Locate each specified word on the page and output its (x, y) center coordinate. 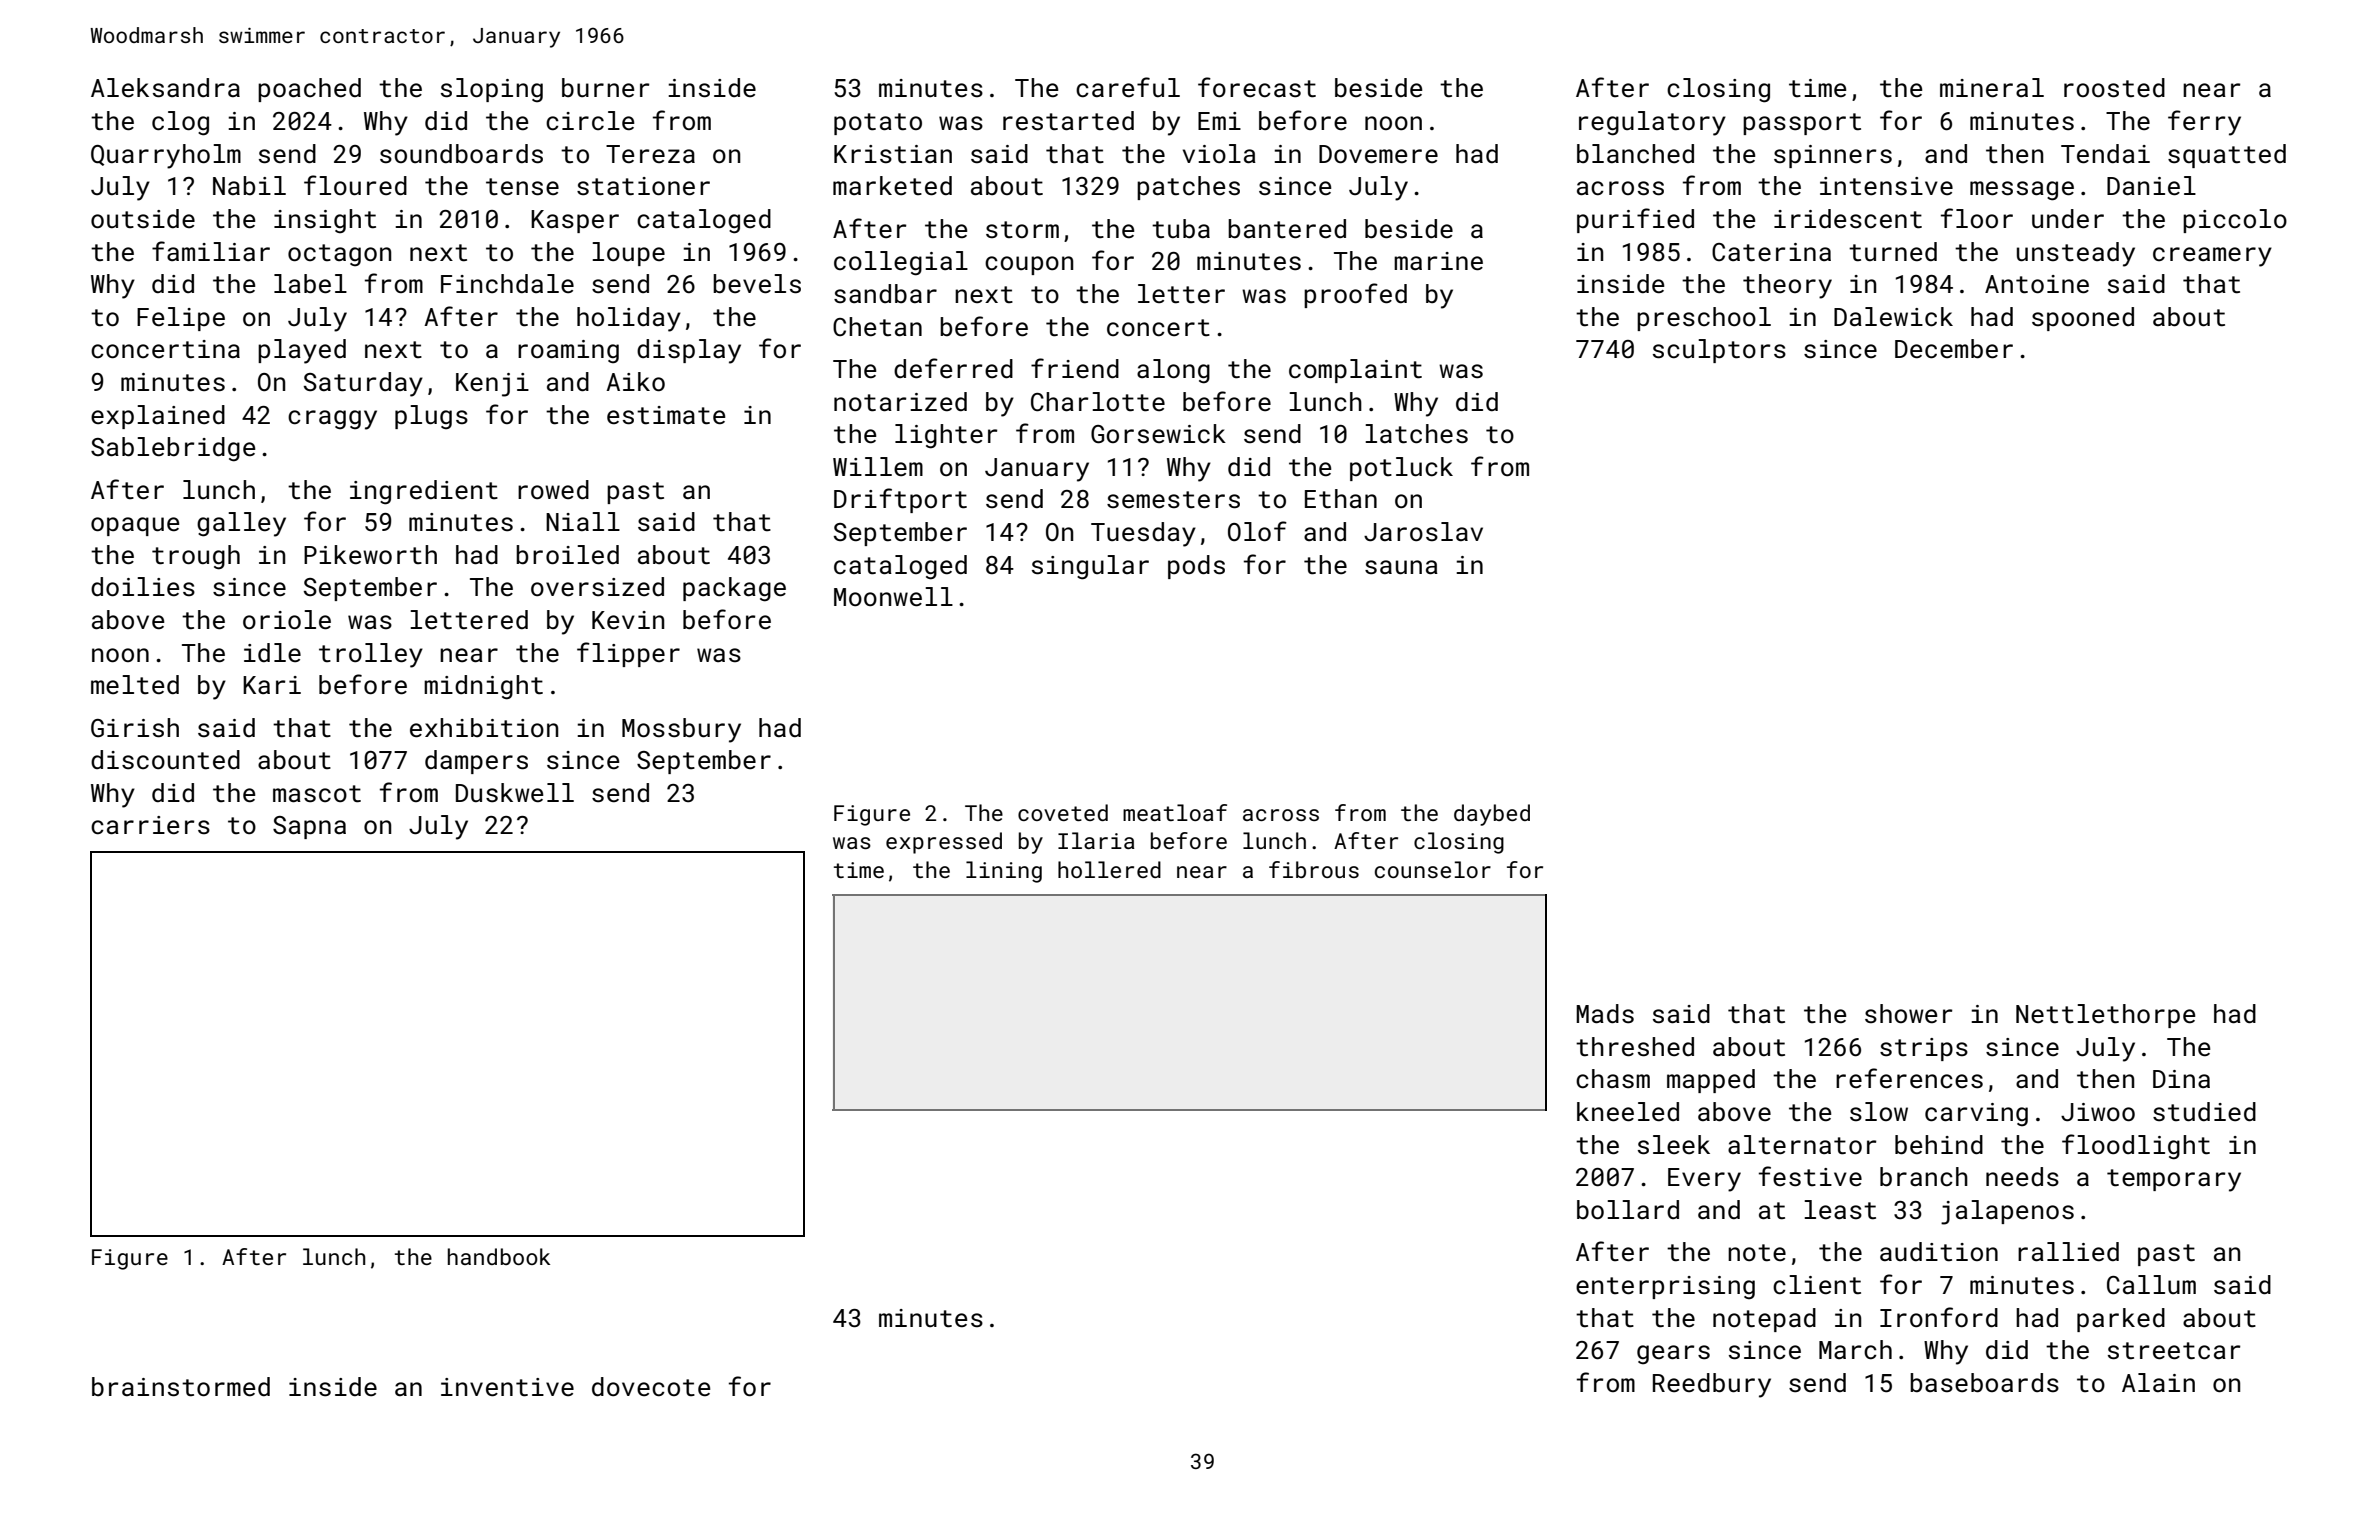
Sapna (309, 827)
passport (1802, 124)
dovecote (651, 1387)
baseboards (1984, 1383)
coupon (1029, 265)
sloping (492, 90)
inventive (507, 1387)
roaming (568, 352)
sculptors (1719, 351)
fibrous (1314, 869)
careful (1128, 87)
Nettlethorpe (2105, 1016)
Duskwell (515, 793)
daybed (1492, 815)
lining (1004, 872)
